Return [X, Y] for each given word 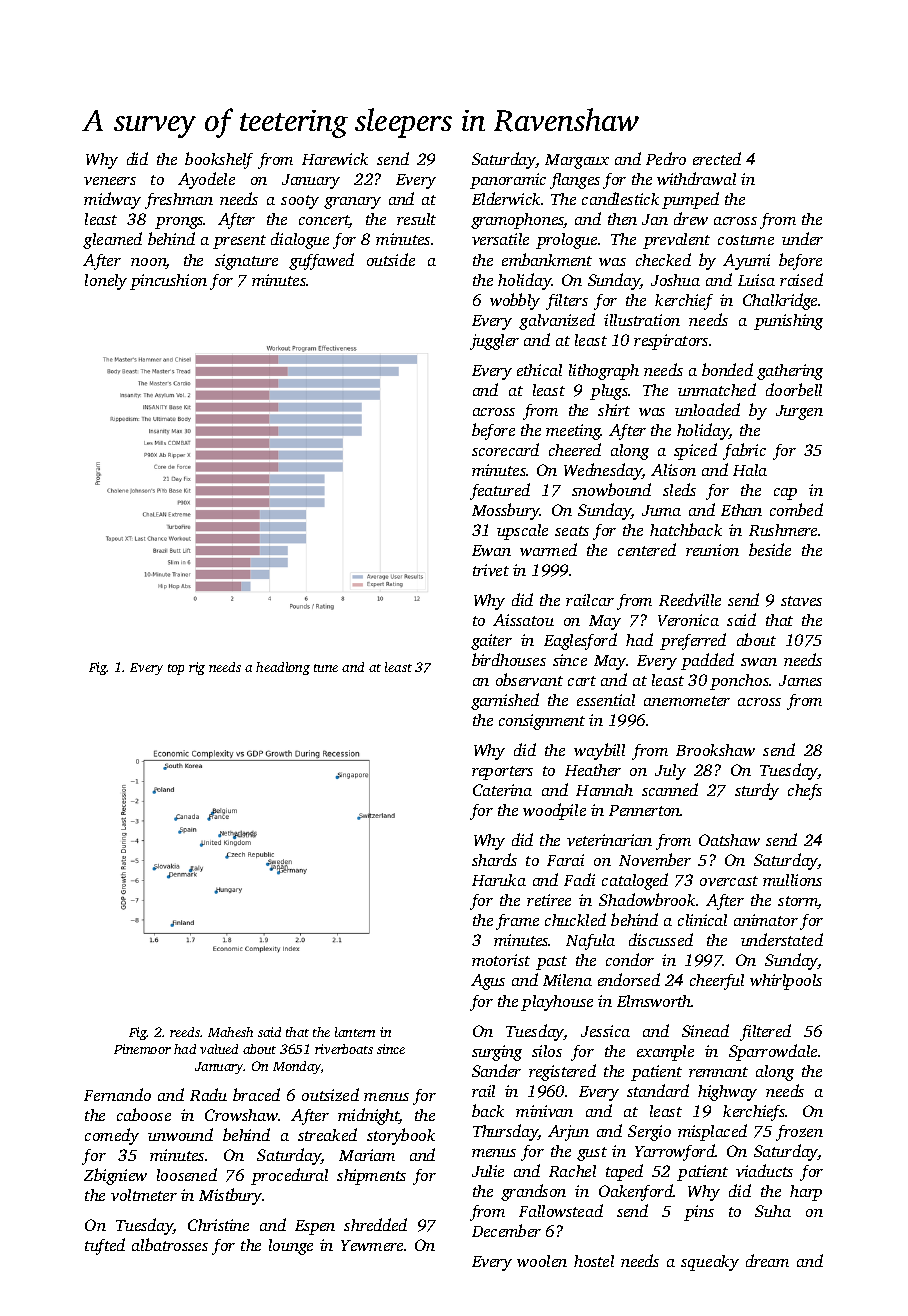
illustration [642, 320]
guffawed [321, 261]
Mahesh [230, 1032]
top [176, 669]
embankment [547, 259]
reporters [502, 773]
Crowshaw [241, 1115]
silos [547, 1051]
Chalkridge [780, 301]
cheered [575, 449]
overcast [729, 881]
